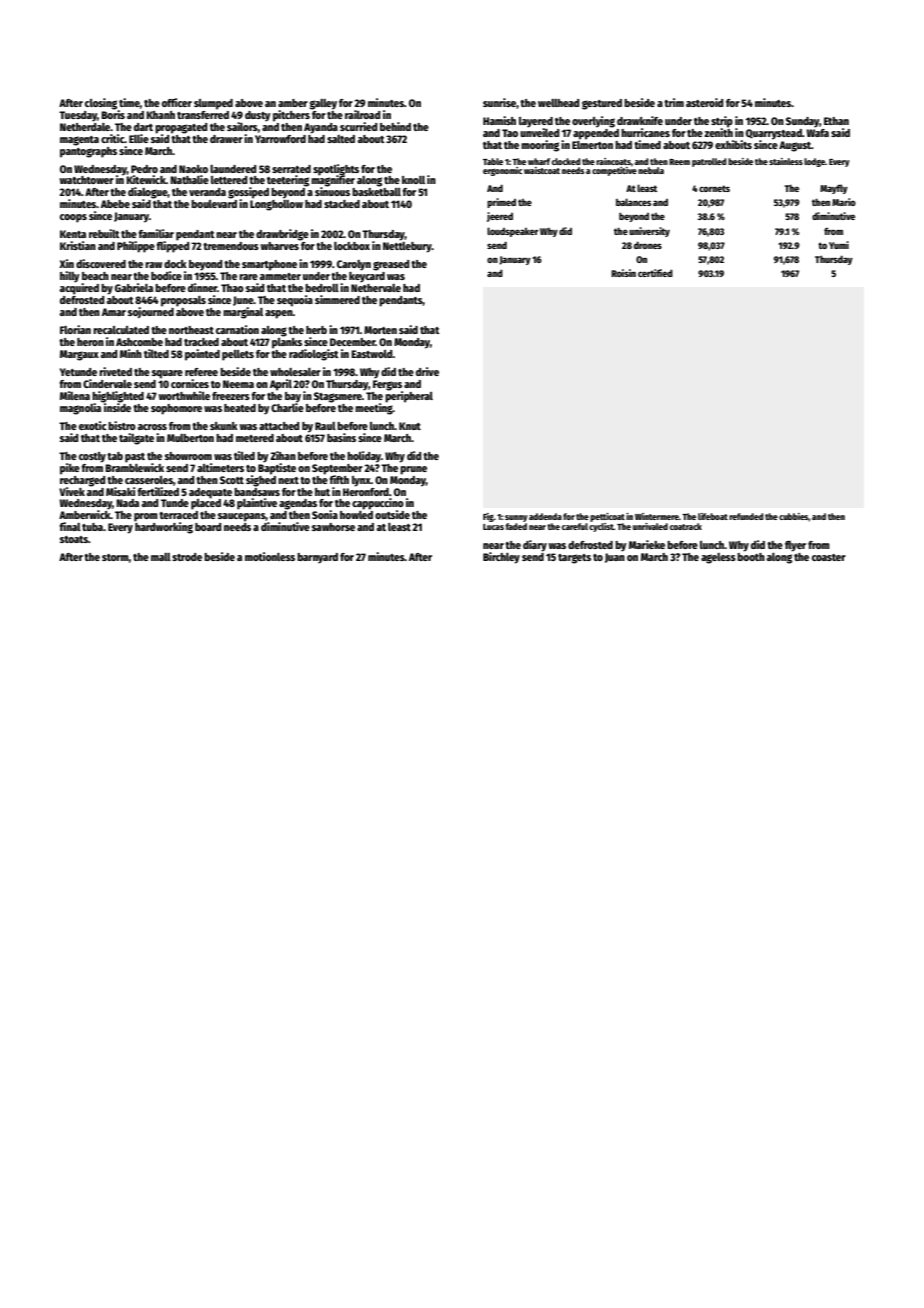 The width and height of the screenshot is (924, 1308). I want to click on university, so click(649, 232).
